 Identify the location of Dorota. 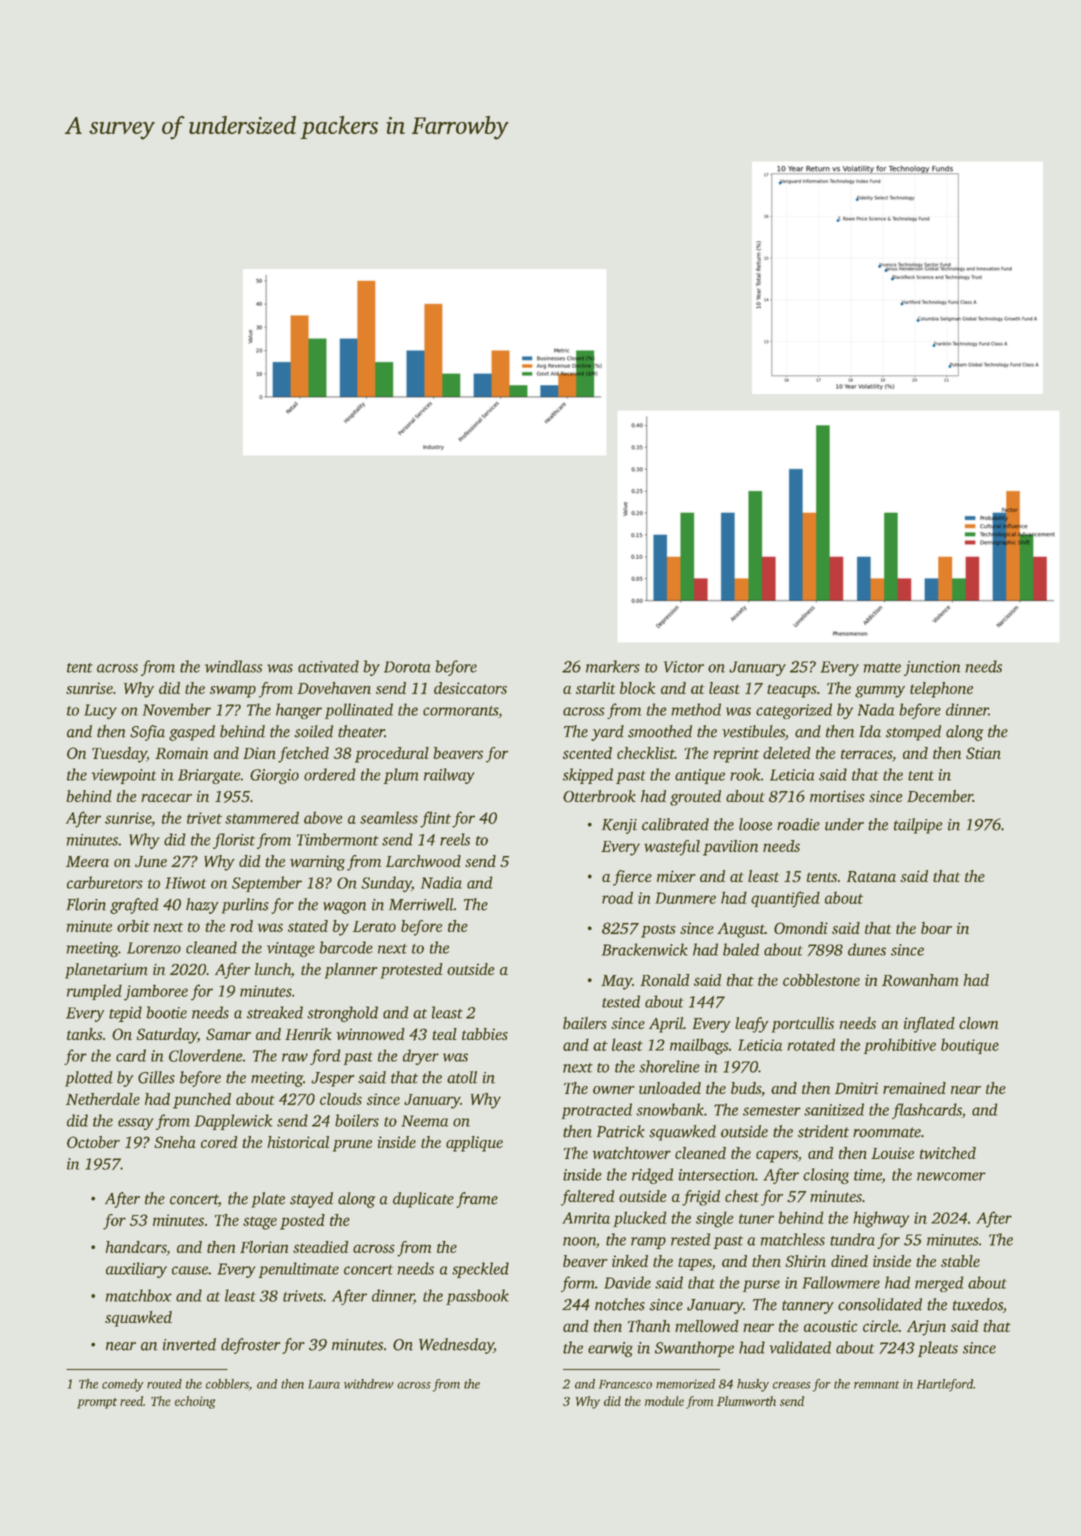
(407, 667).
